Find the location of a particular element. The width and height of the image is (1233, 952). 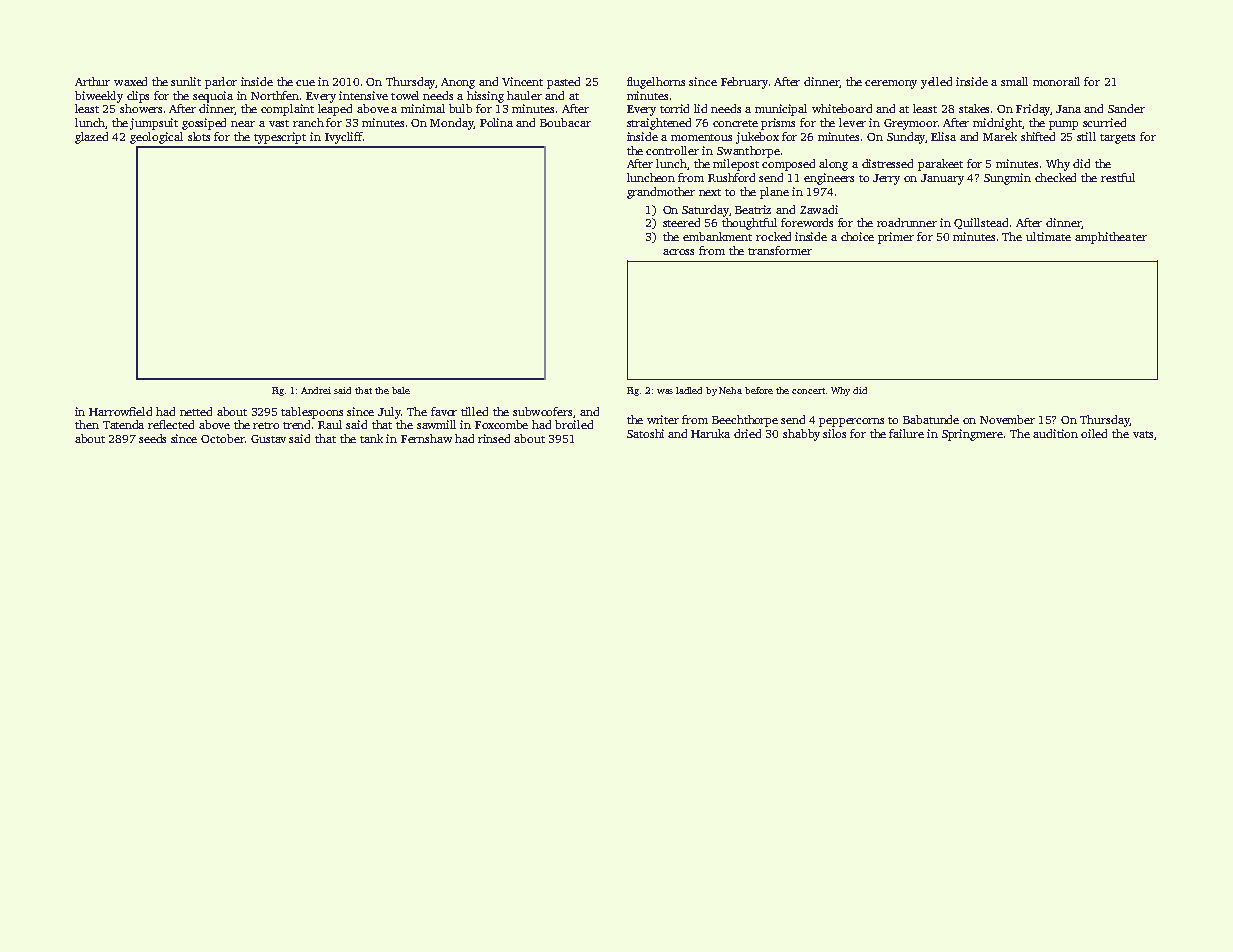

amphitheater is located at coordinates (1111, 238).
